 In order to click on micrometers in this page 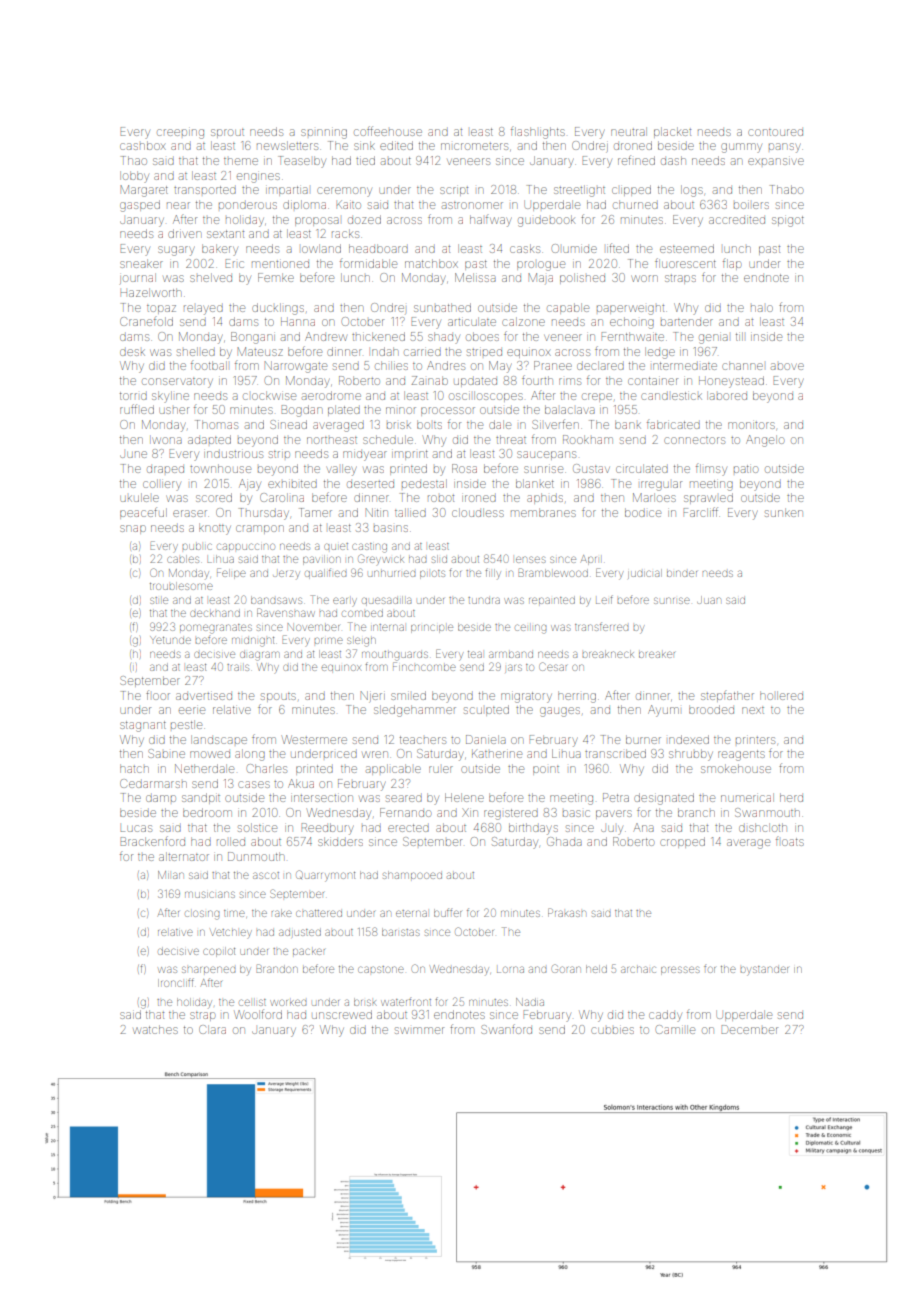, I will do `click(474, 146)`.
